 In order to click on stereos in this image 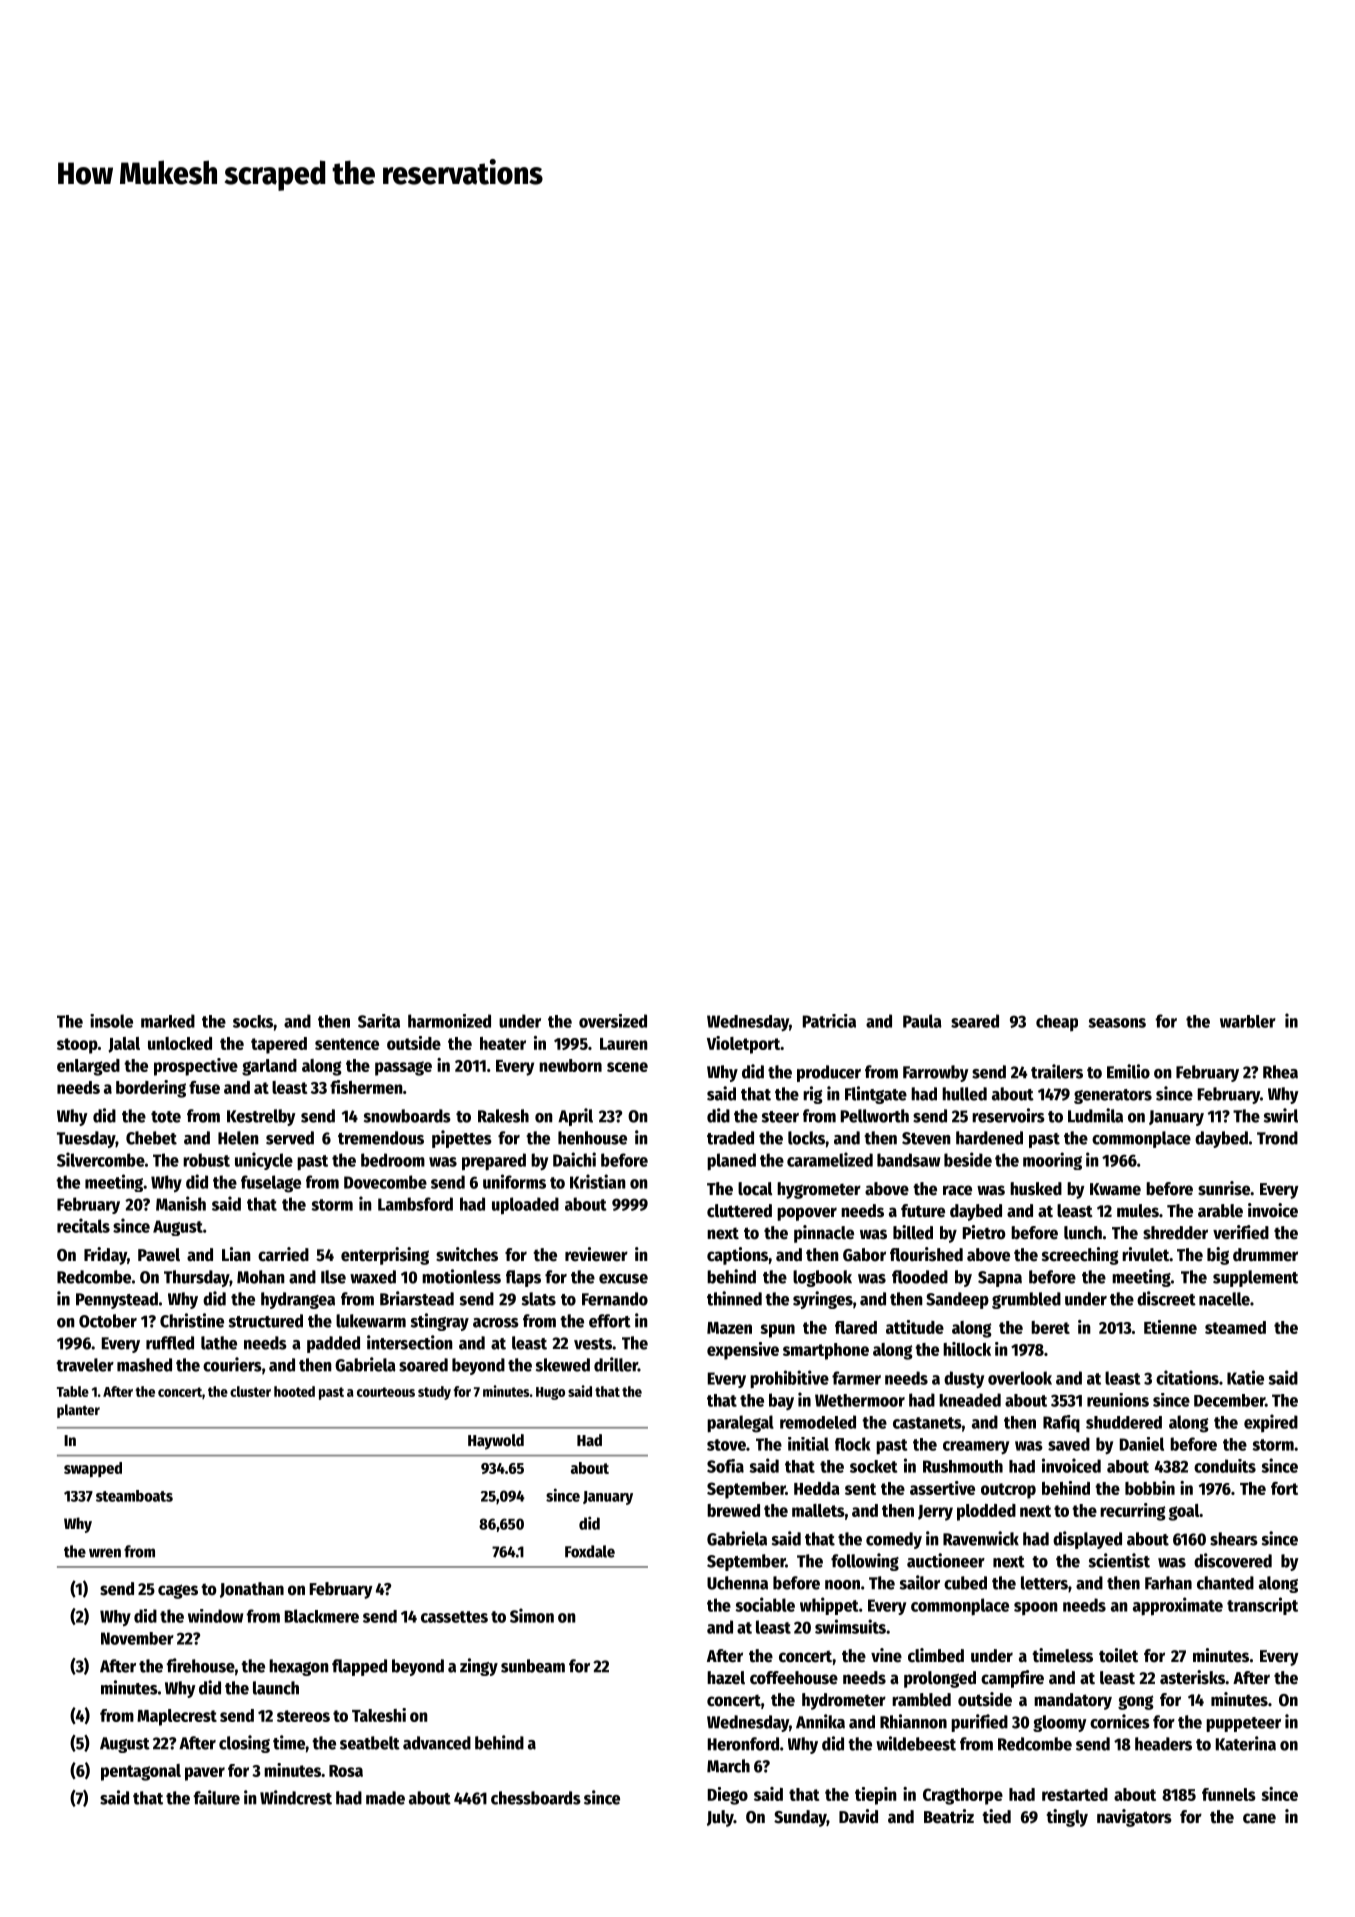, I will do `click(303, 1716)`.
